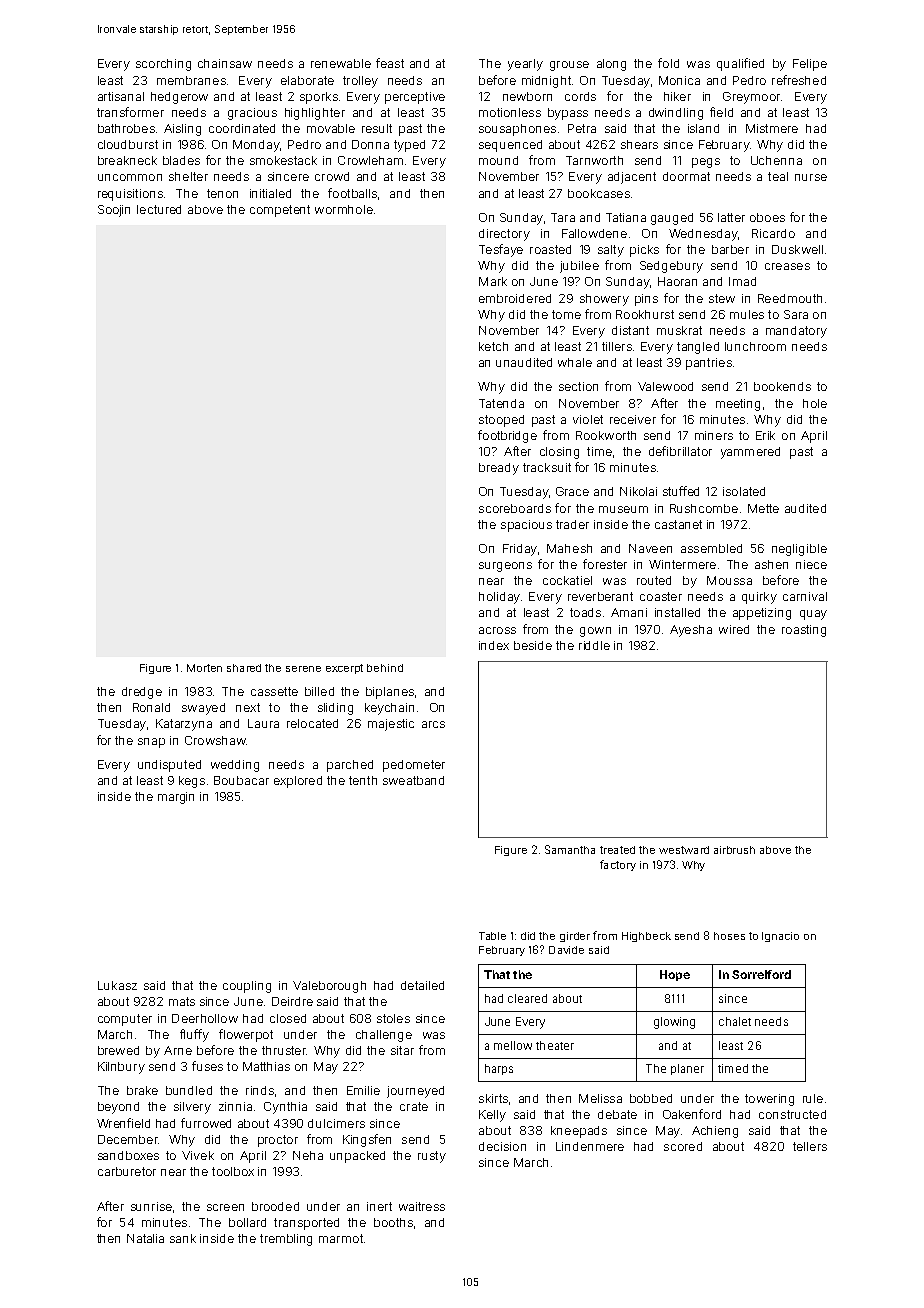 This image has width=924, height=1308. I want to click on ketch, so click(493, 346).
